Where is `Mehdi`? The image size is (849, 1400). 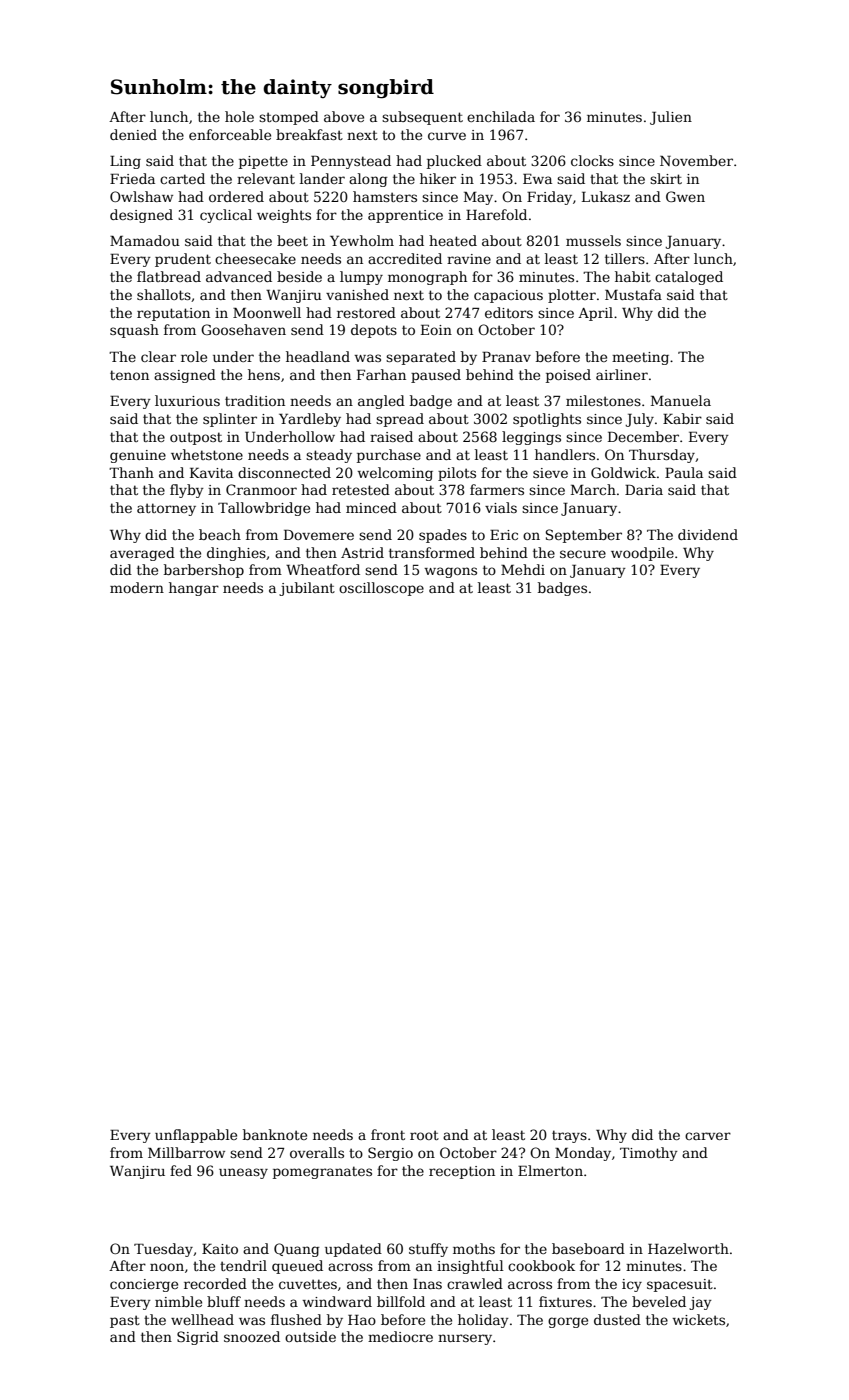
Mehdi is located at coordinates (523, 569).
